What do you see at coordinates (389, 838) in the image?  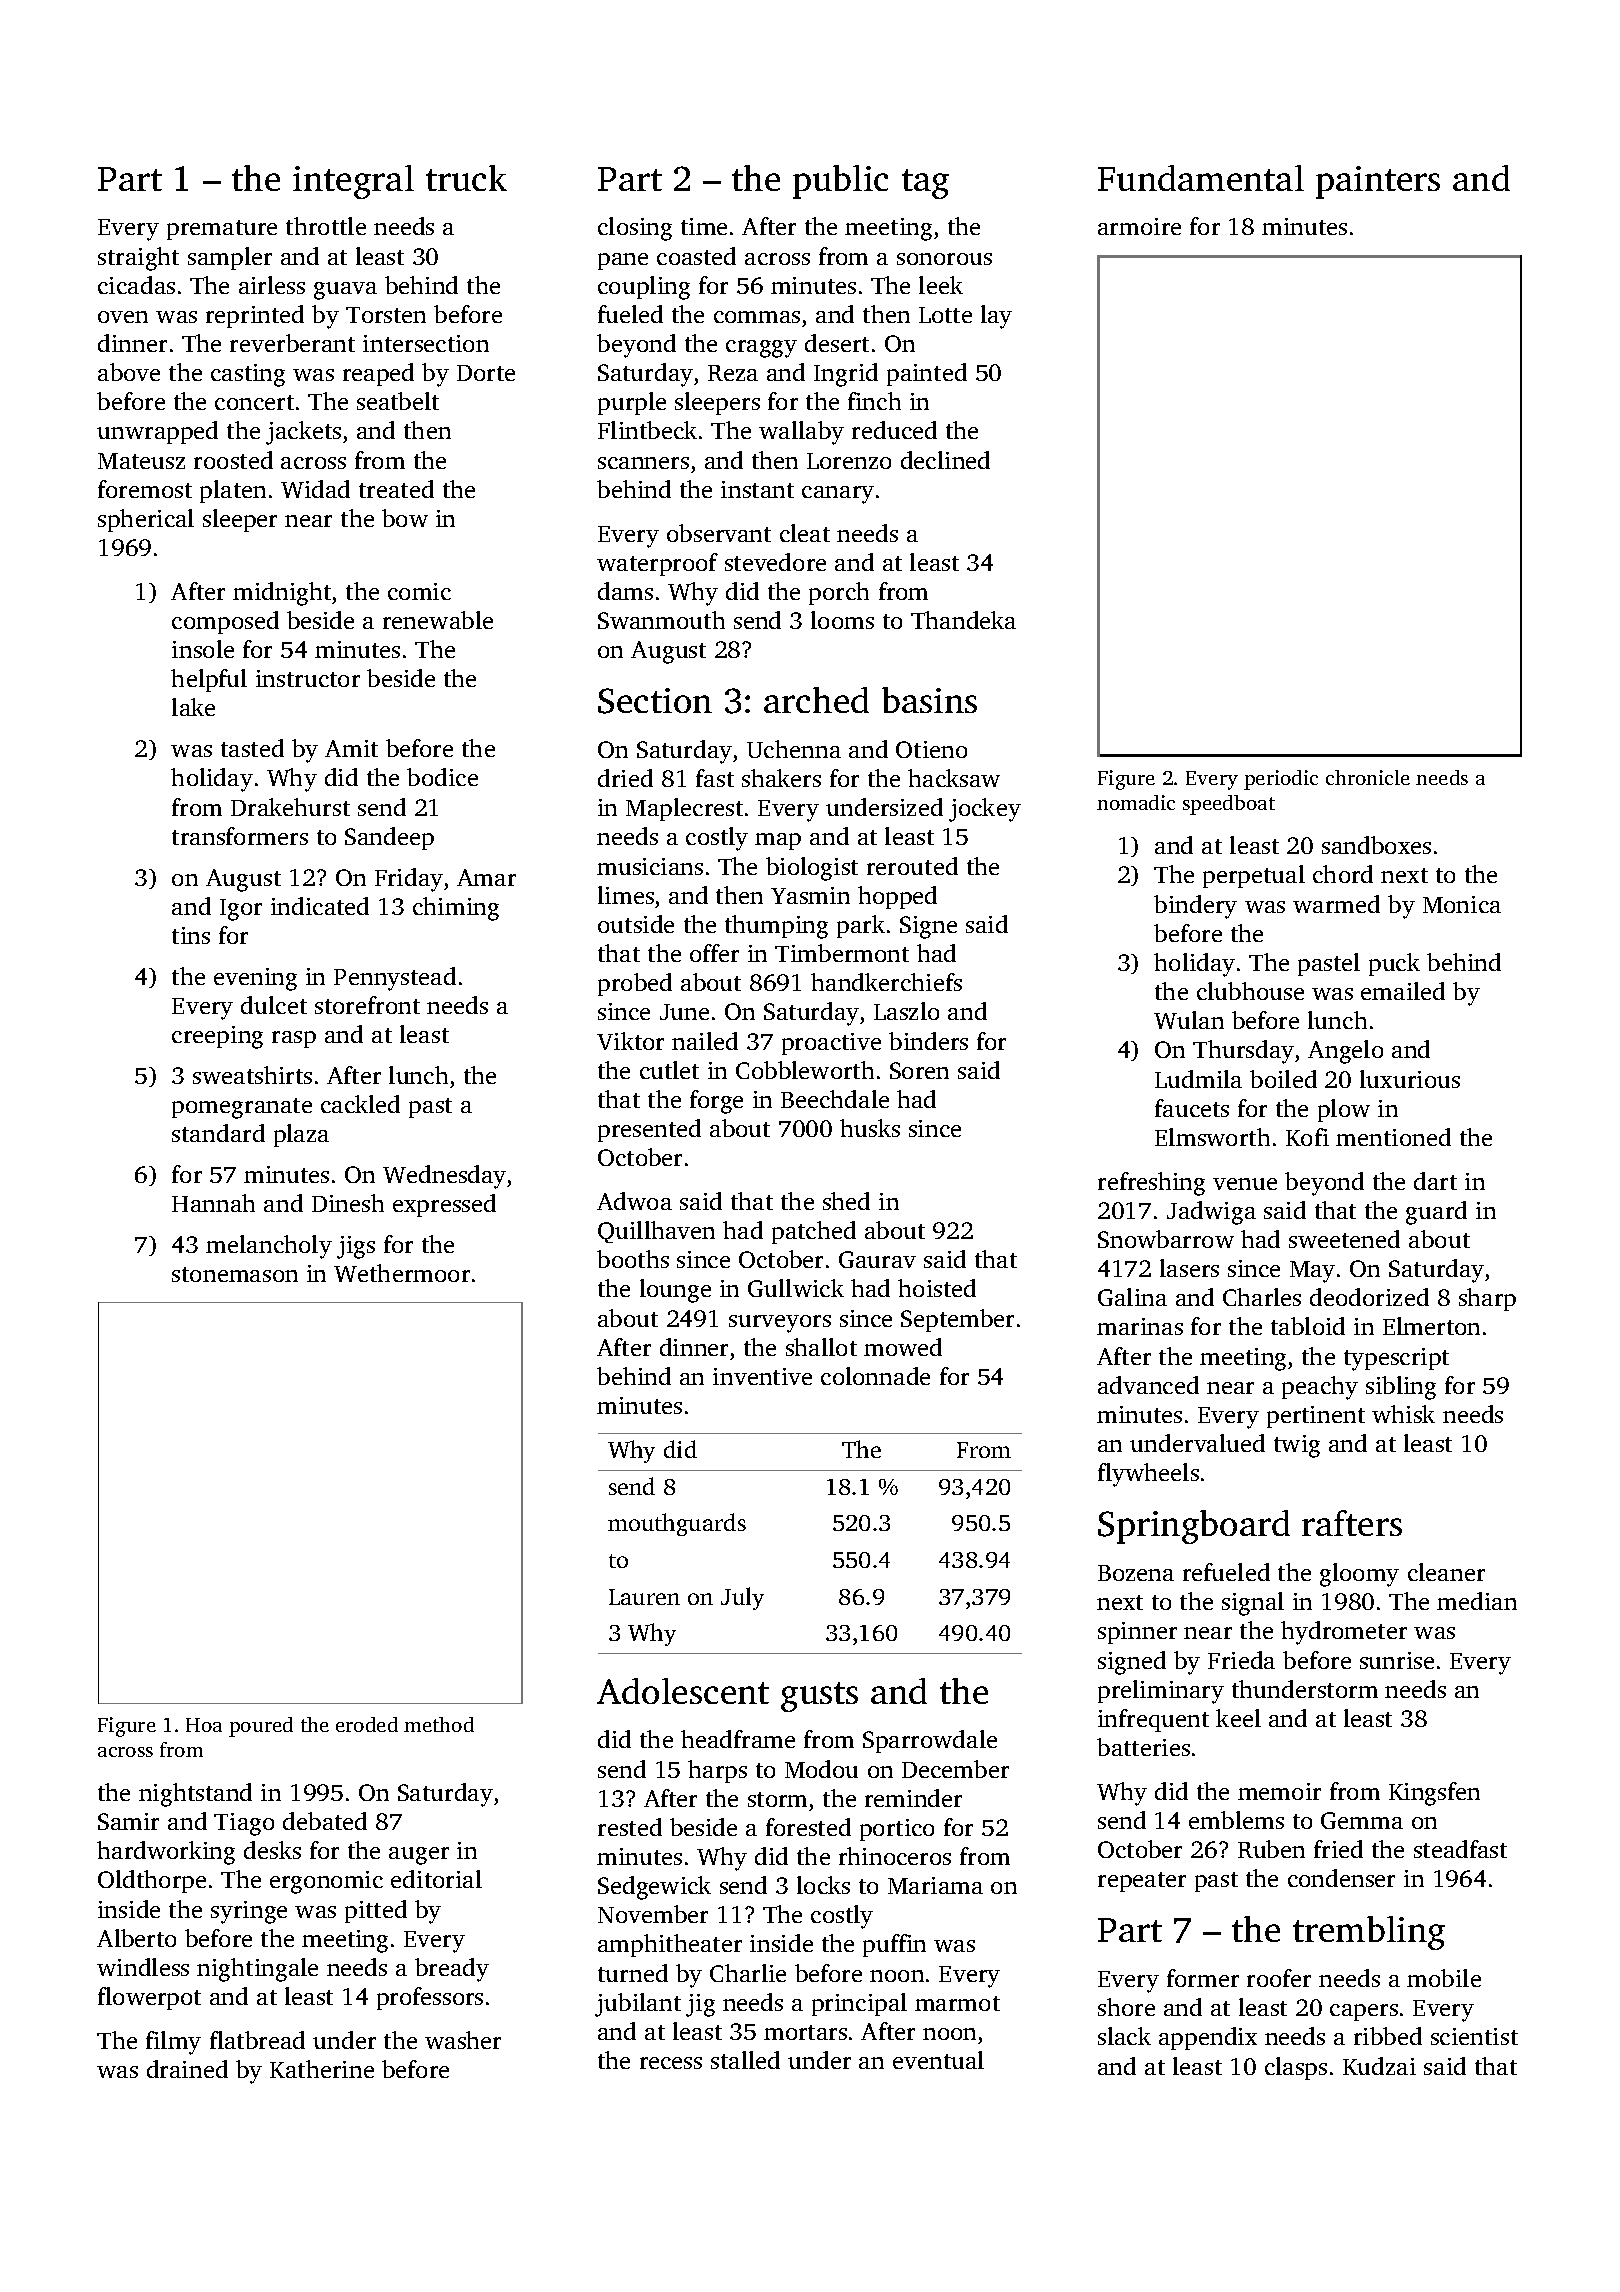 I see `Sandeep` at bounding box center [389, 838].
